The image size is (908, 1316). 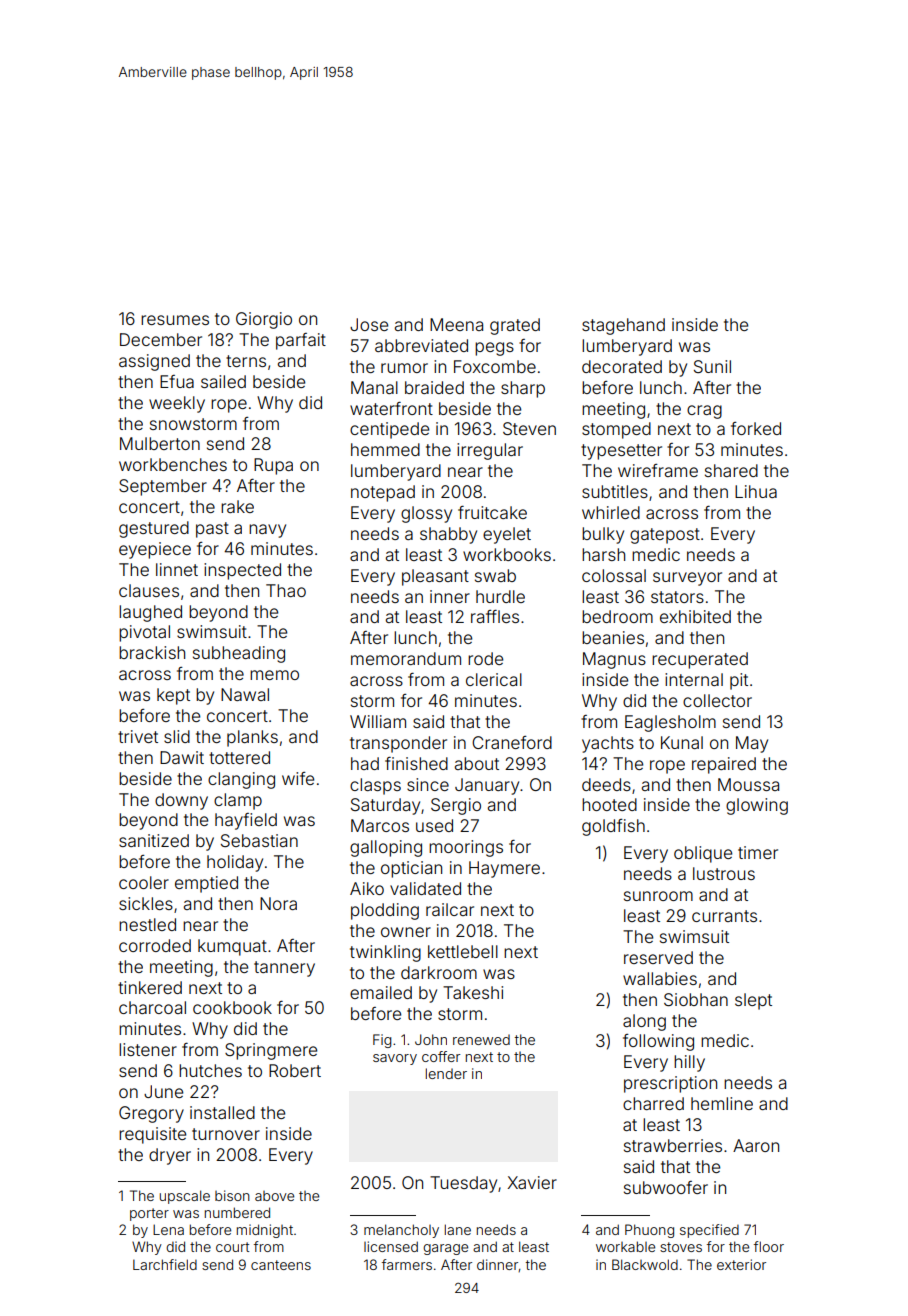 I want to click on Meena, so click(x=456, y=324).
